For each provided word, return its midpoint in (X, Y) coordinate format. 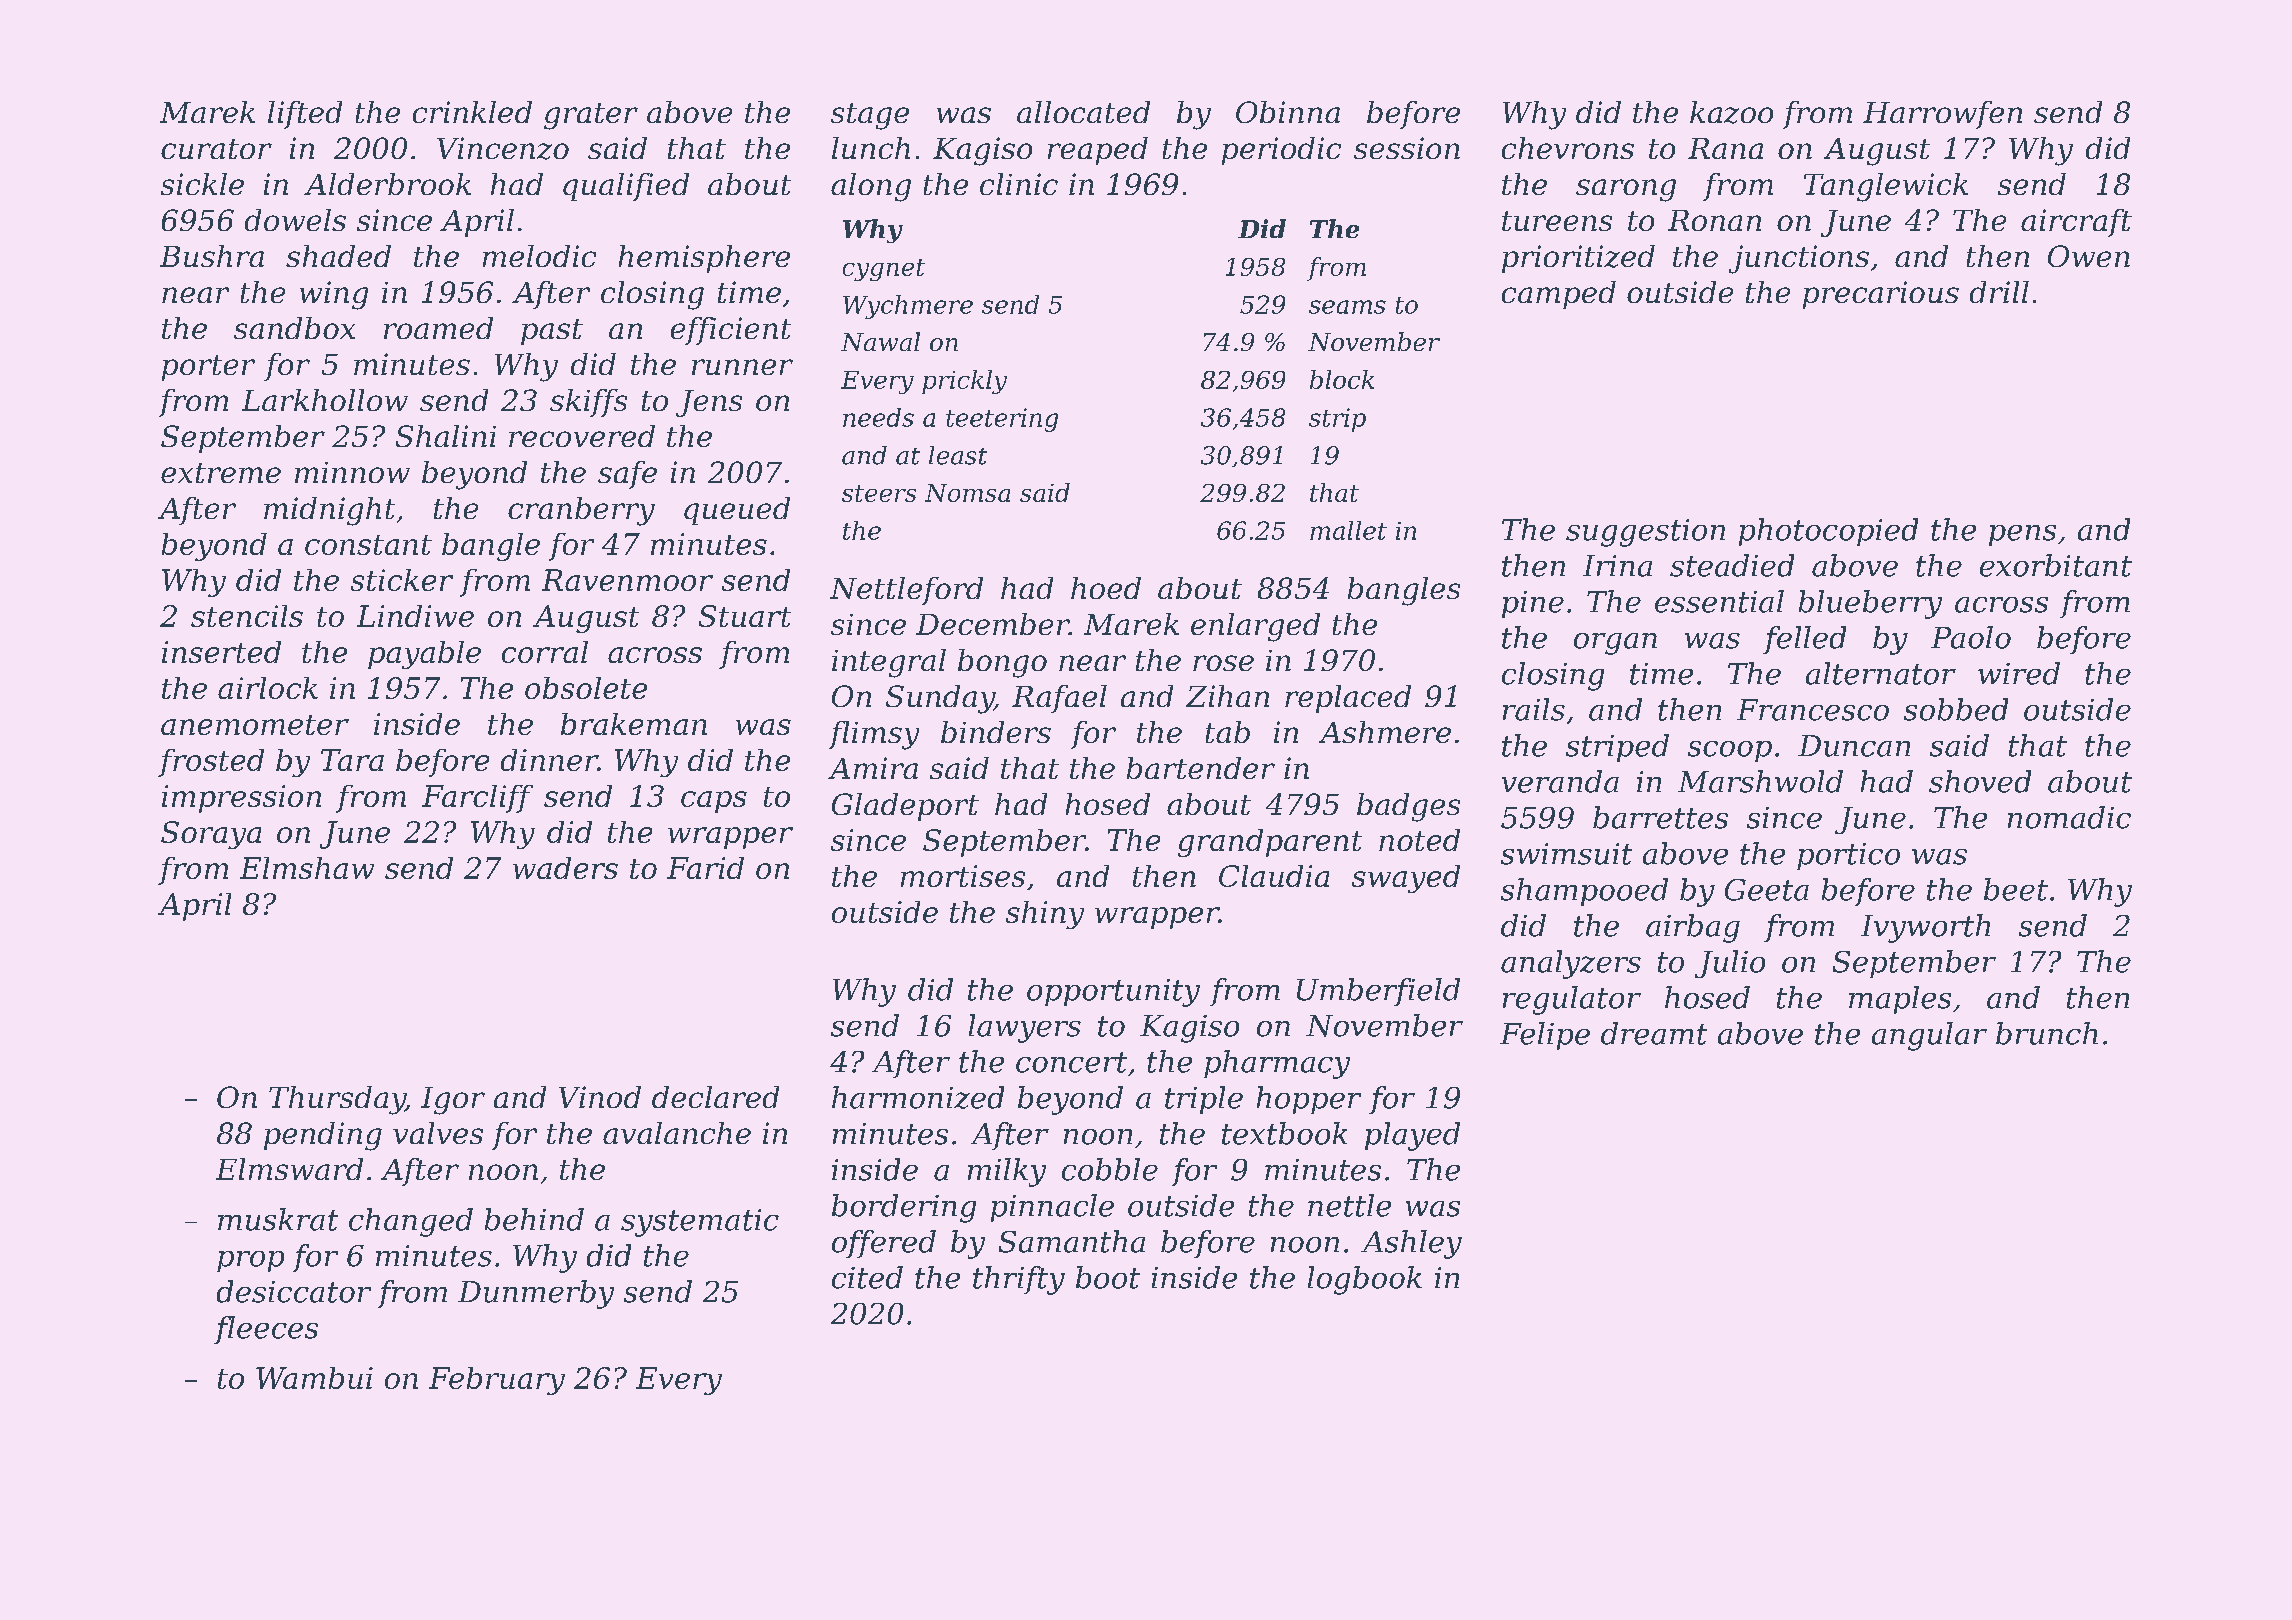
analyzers (1571, 964)
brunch (2047, 1033)
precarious (1881, 295)
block (1342, 379)
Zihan (1227, 696)
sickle (202, 184)
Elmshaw (307, 868)
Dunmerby (536, 1294)
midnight (329, 511)
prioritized (1578, 259)
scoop (1730, 751)
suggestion (1645, 533)
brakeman (634, 724)
